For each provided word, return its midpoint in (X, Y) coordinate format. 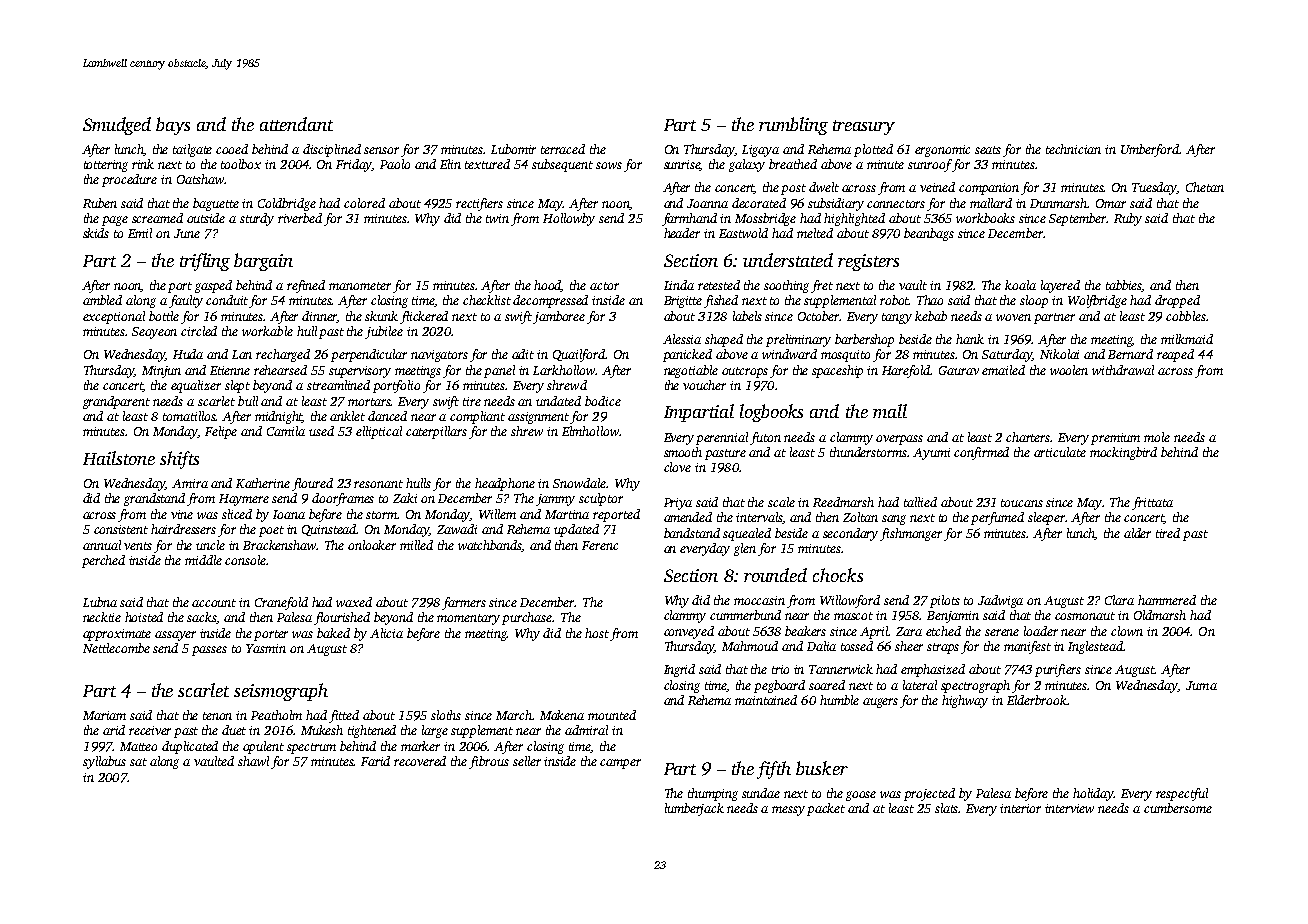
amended (688, 517)
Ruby (1128, 219)
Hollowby (569, 219)
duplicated (190, 747)
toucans (1022, 503)
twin (497, 218)
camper (620, 764)
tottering (106, 166)
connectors (896, 204)
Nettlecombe (116, 648)
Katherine (263, 483)
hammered (1167, 600)
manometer (360, 286)
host (597, 633)
